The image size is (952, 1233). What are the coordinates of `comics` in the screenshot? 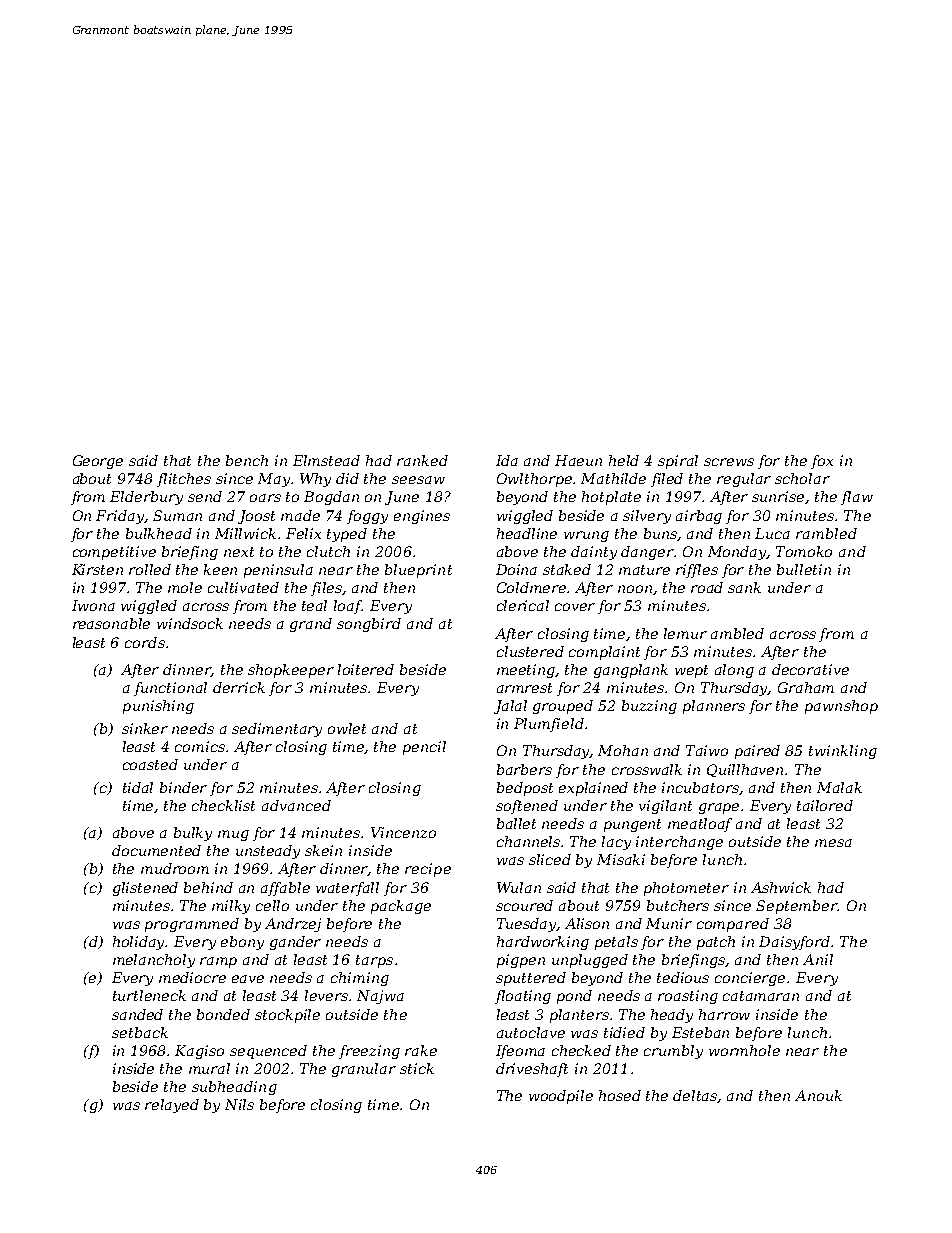 It's located at (200, 746).
